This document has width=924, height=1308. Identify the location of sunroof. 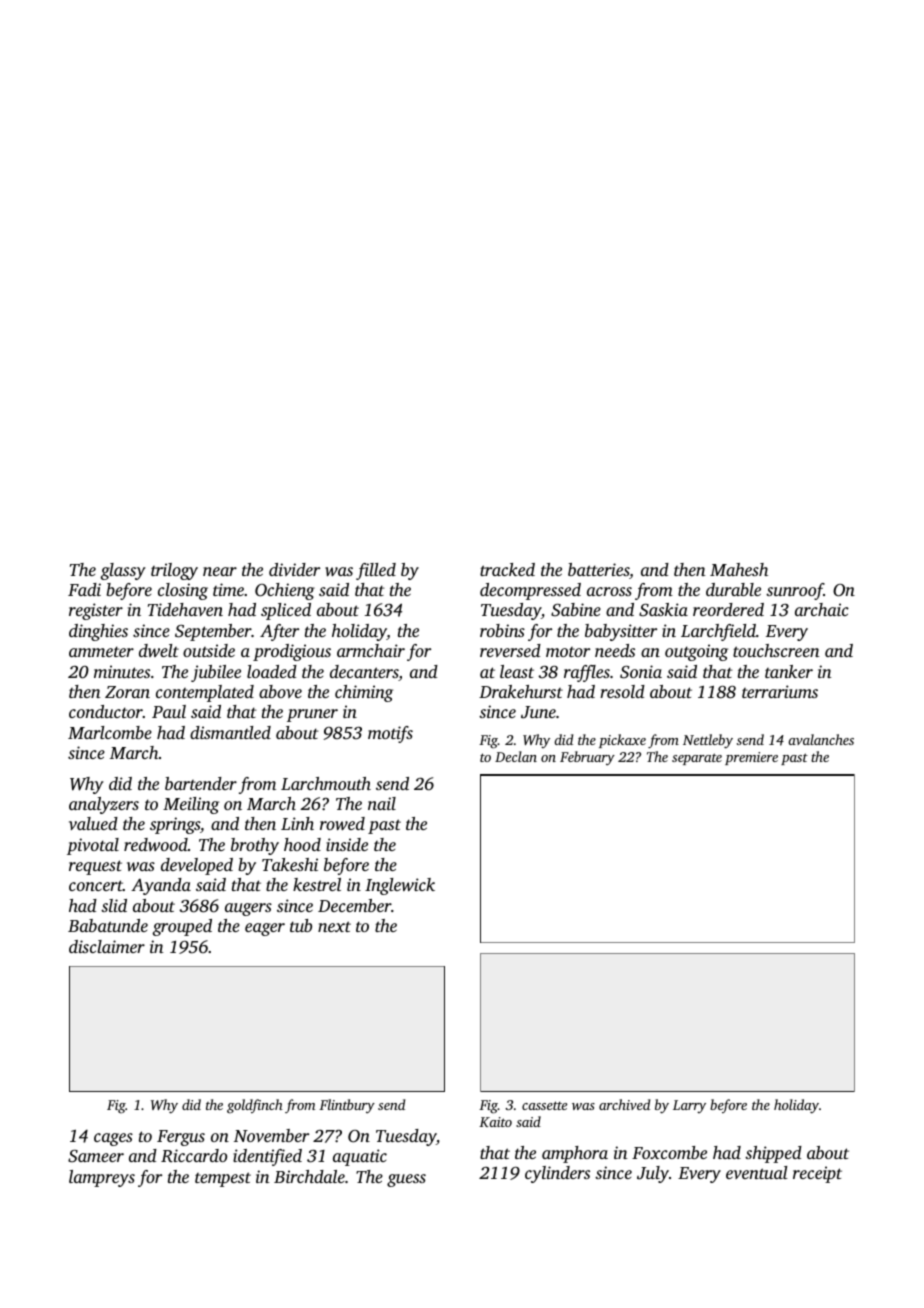
(795, 591).
